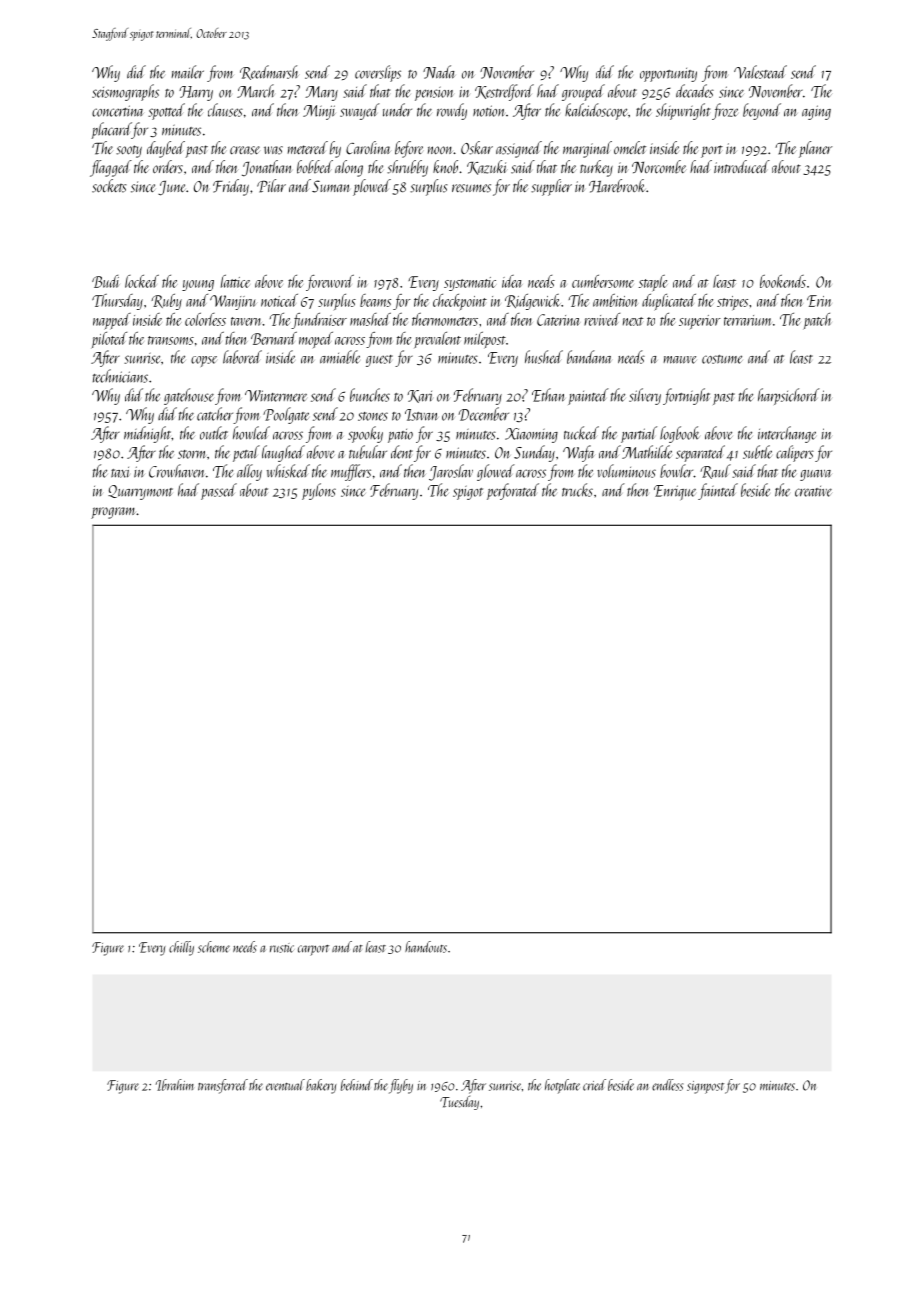 This screenshot has width=924, height=1314. I want to click on rustic, so click(282, 948).
